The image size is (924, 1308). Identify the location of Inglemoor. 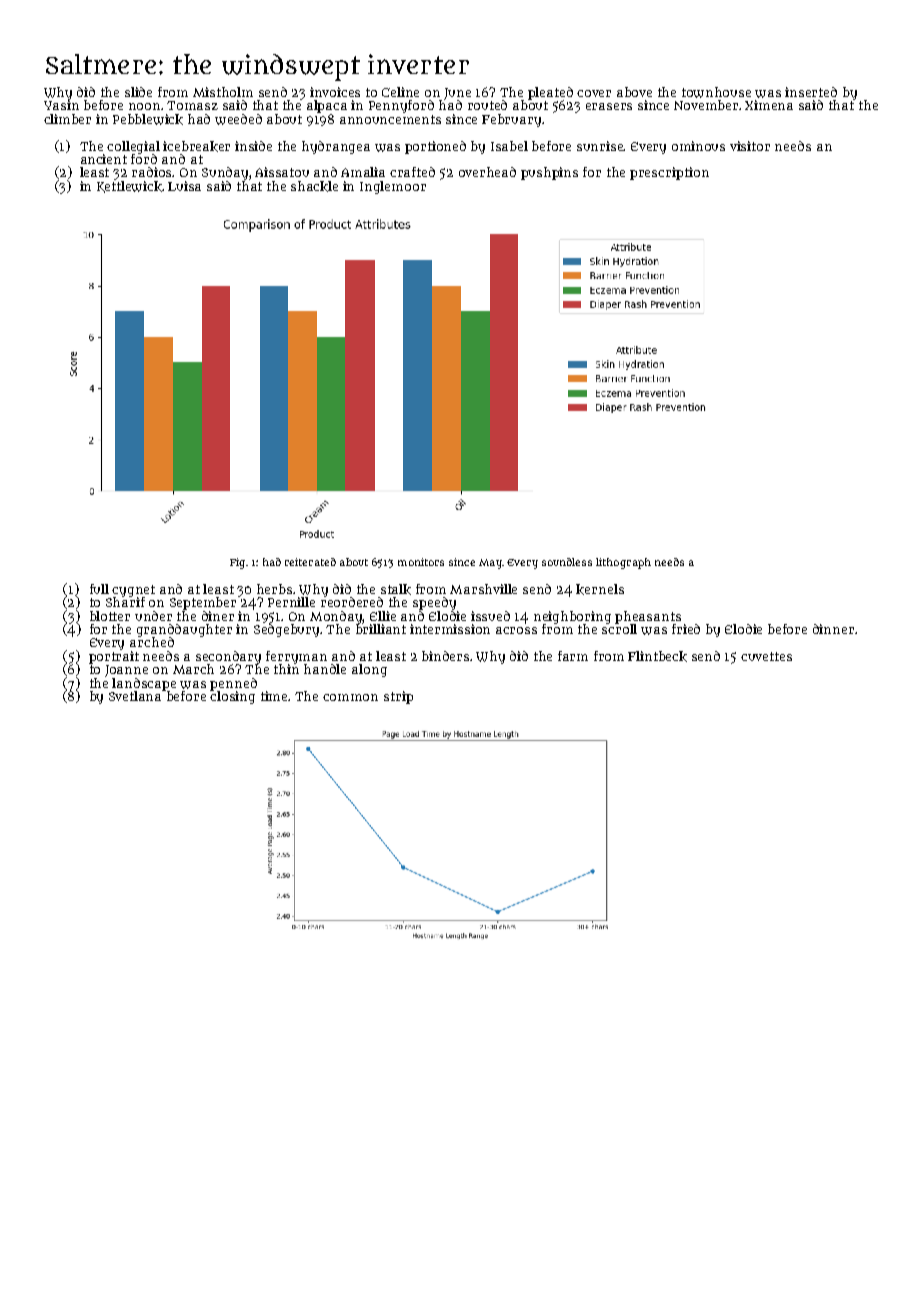
(393, 187).
